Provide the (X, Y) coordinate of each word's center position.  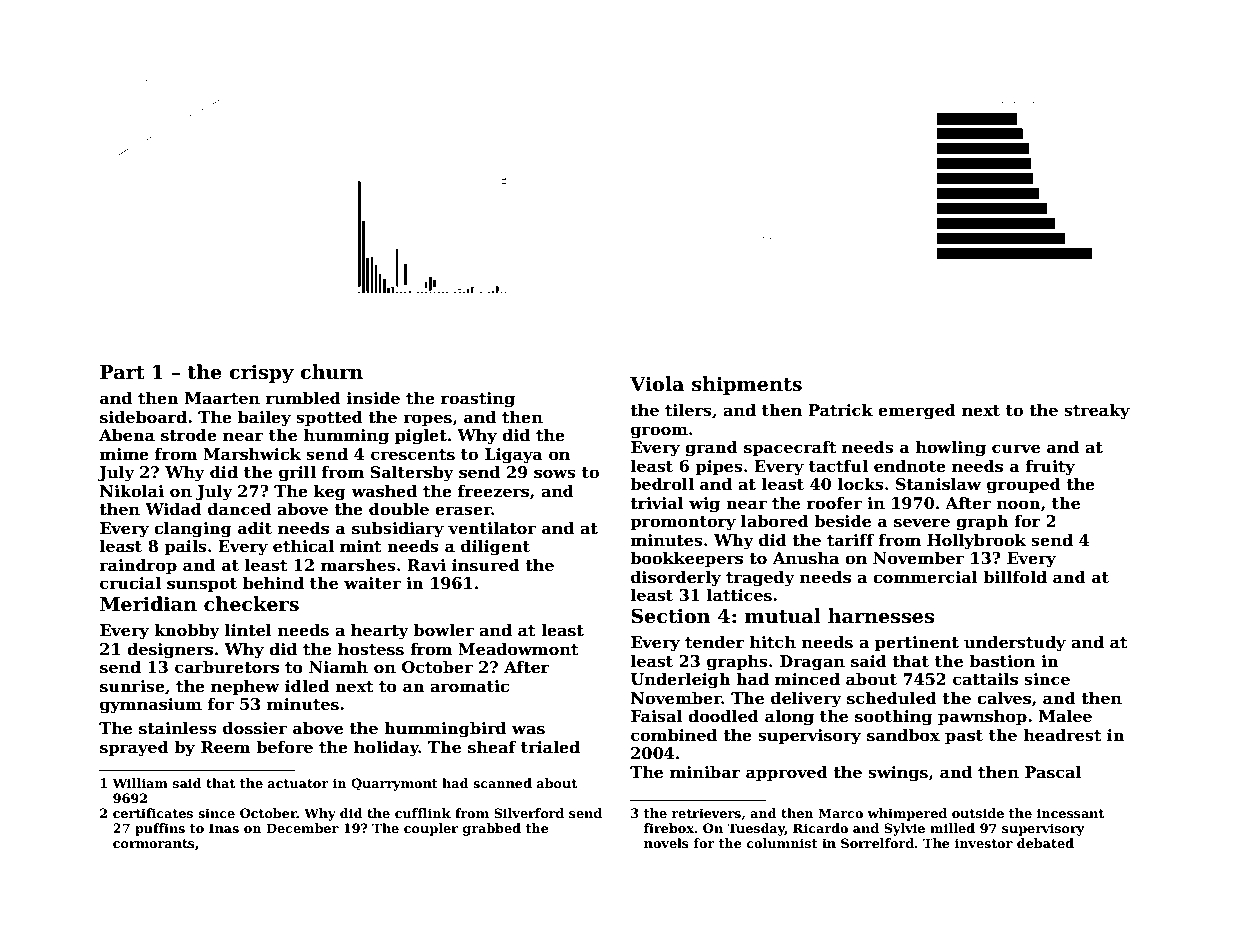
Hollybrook (976, 542)
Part (122, 372)
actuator (298, 783)
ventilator (492, 528)
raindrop (138, 567)
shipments (747, 385)
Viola (657, 384)
